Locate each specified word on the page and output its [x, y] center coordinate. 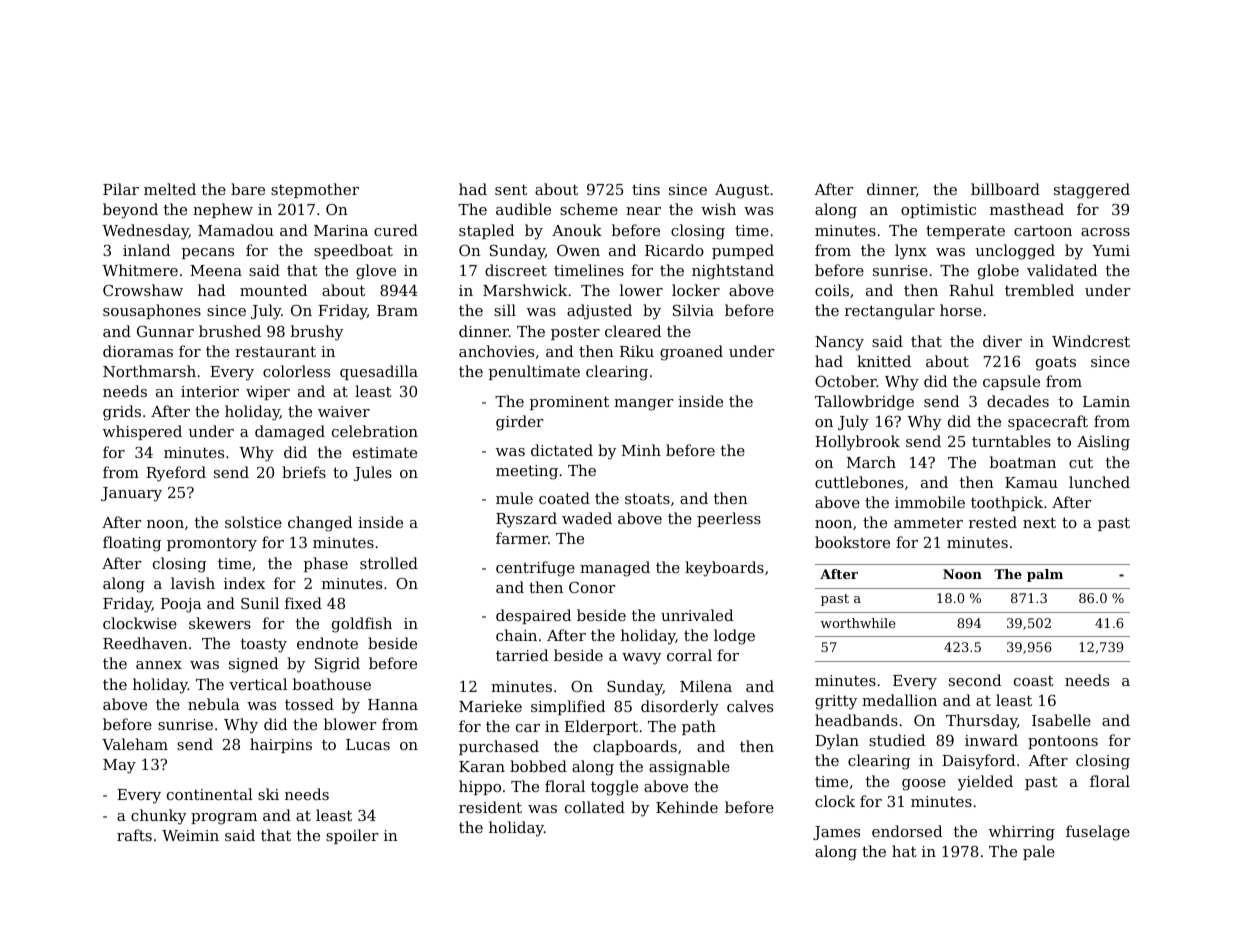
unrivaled [697, 615]
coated [564, 498]
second [975, 680]
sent [511, 189]
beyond [130, 211]
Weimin [190, 835]
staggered [1092, 191]
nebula [214, 704]
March [871, 462]
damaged [290, 433]
